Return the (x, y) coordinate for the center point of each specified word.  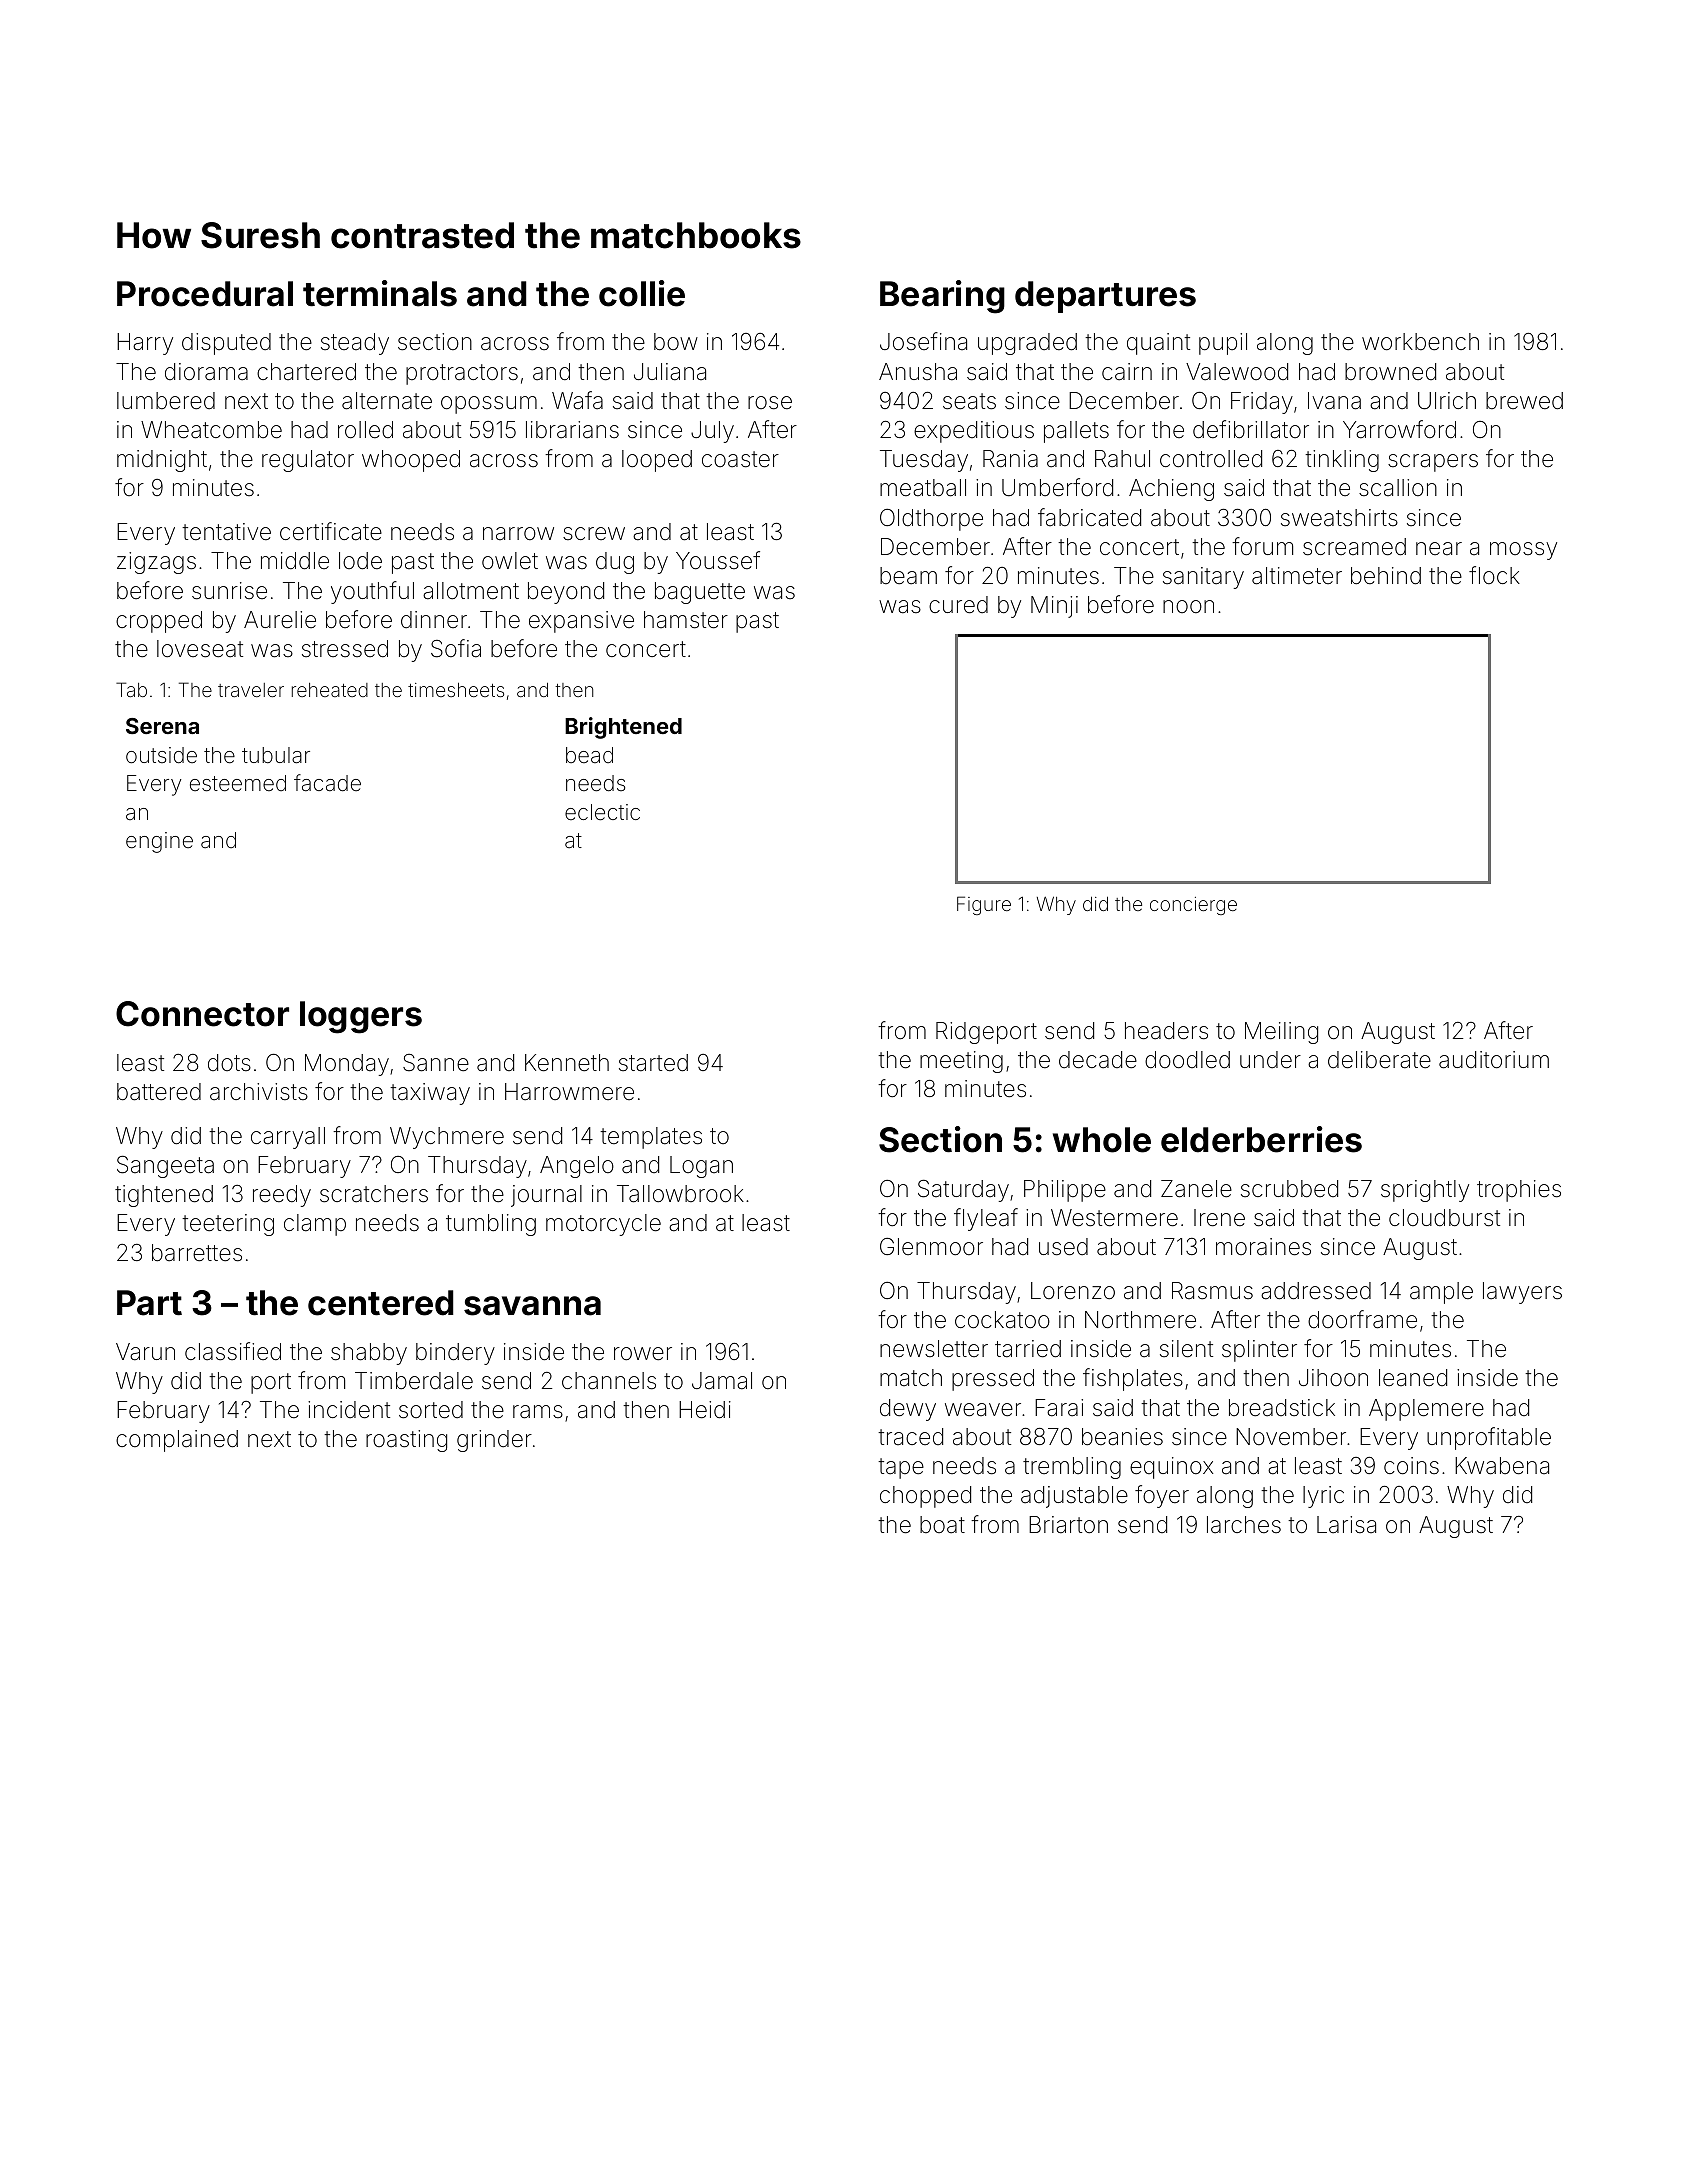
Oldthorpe (931, 520)
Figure (984, 905)
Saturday (963, 1191)
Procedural (205, 294)
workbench (1420, 342)
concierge (1193, 906)
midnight (162, 461)
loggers (361, 1017)
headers (1166, 1031)
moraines (1263, 1247)
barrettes (197, 1253)
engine (159, 842)
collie (642, 293)
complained (177, 1441)
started (653, 1063)
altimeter (1297, 576)
